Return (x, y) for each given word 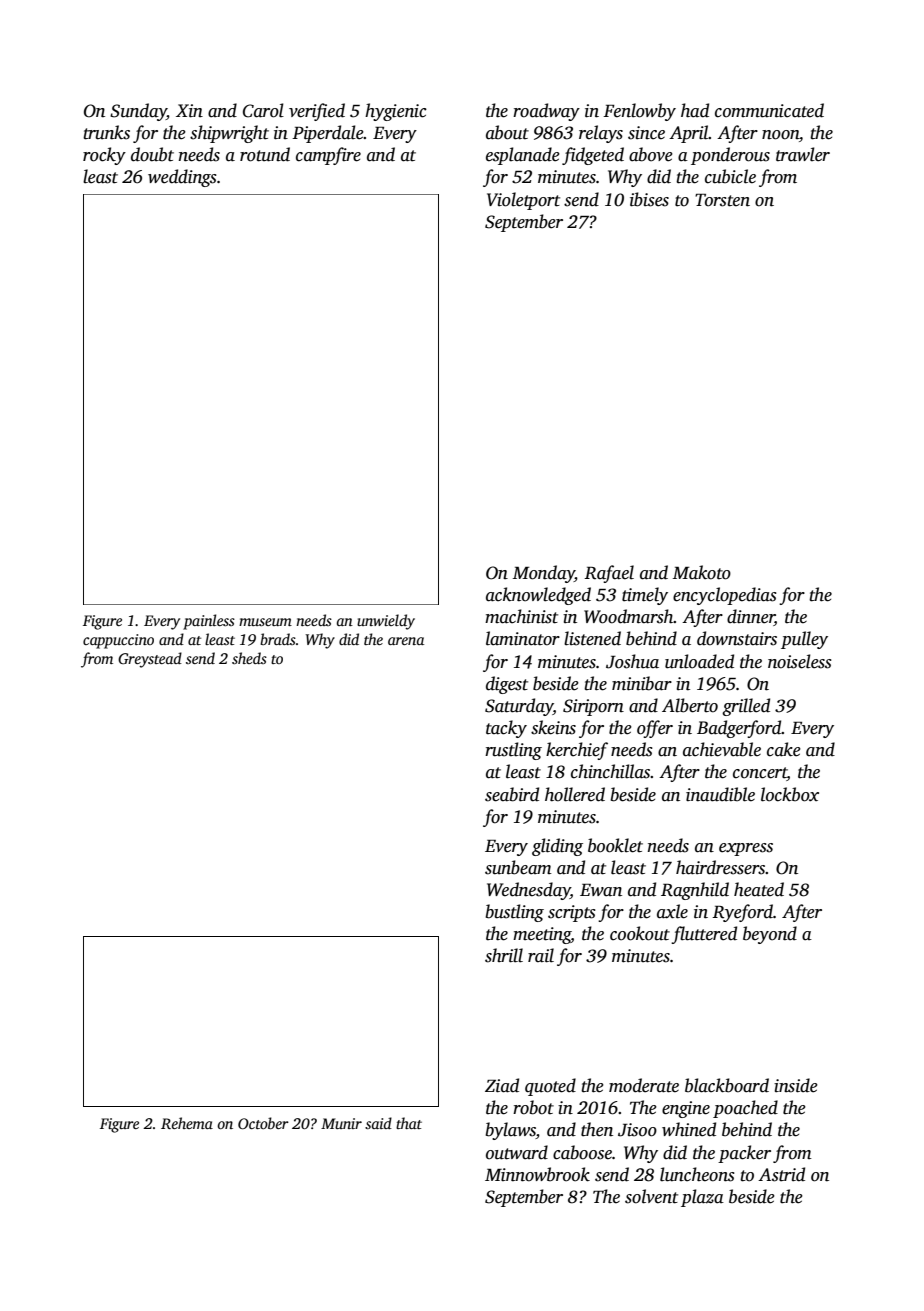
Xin (189, 111)
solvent (651, 1196)
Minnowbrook (537, 1174)
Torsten (722, 200)
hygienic (396, 112)
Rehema (187, 1123)
